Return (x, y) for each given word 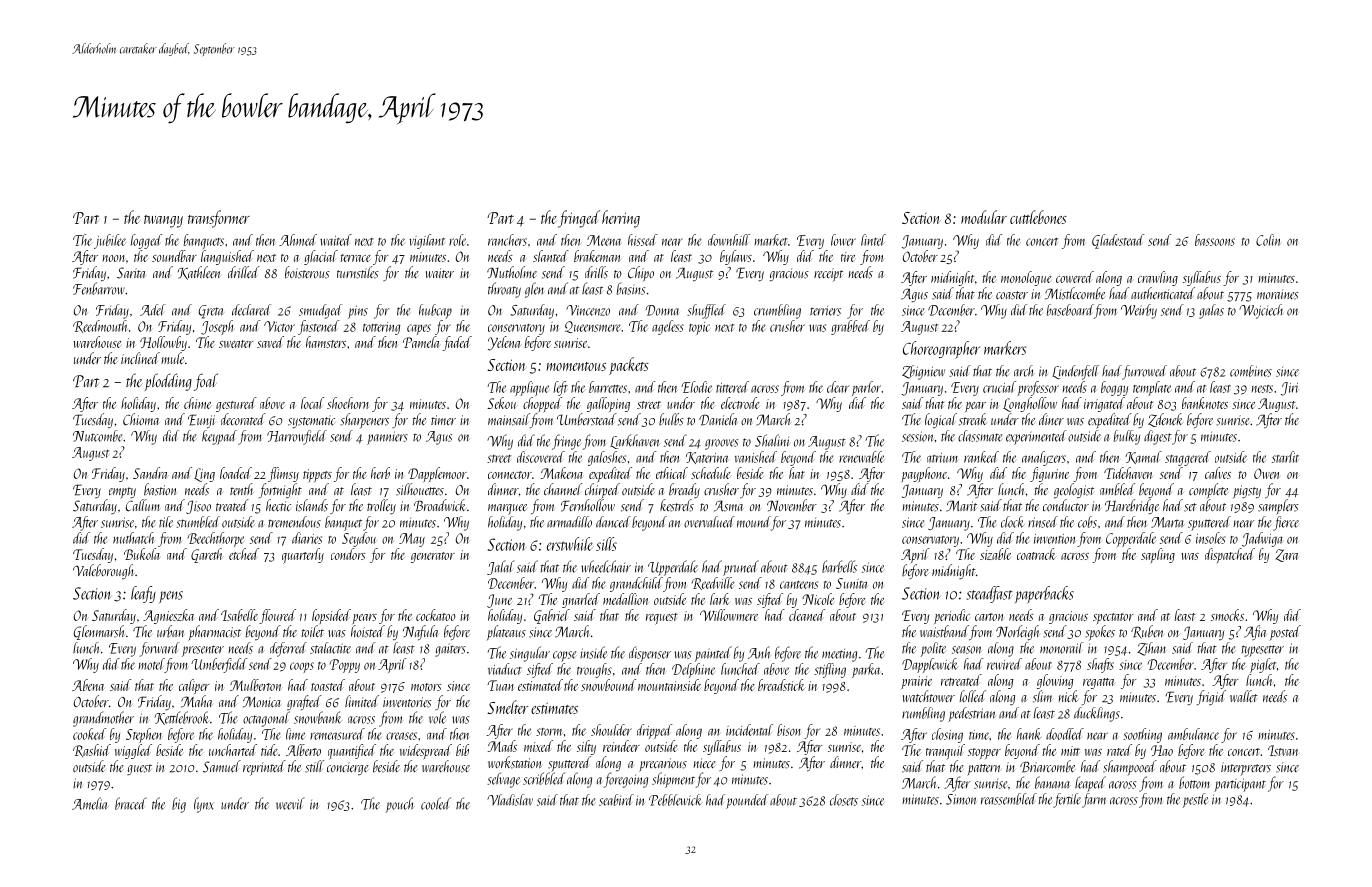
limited (362, 701)
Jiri (1289, 389)
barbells (839, 566)
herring (621, 219)
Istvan (1283, 750)
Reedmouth (100, 326)
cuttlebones (1038, 217)
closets (844, 800)
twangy (163, 221)
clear (838, 387)
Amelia (90, 803)
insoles (1211, 538)
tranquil (945, 752)
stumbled (198, 522)
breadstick (781, 685)
